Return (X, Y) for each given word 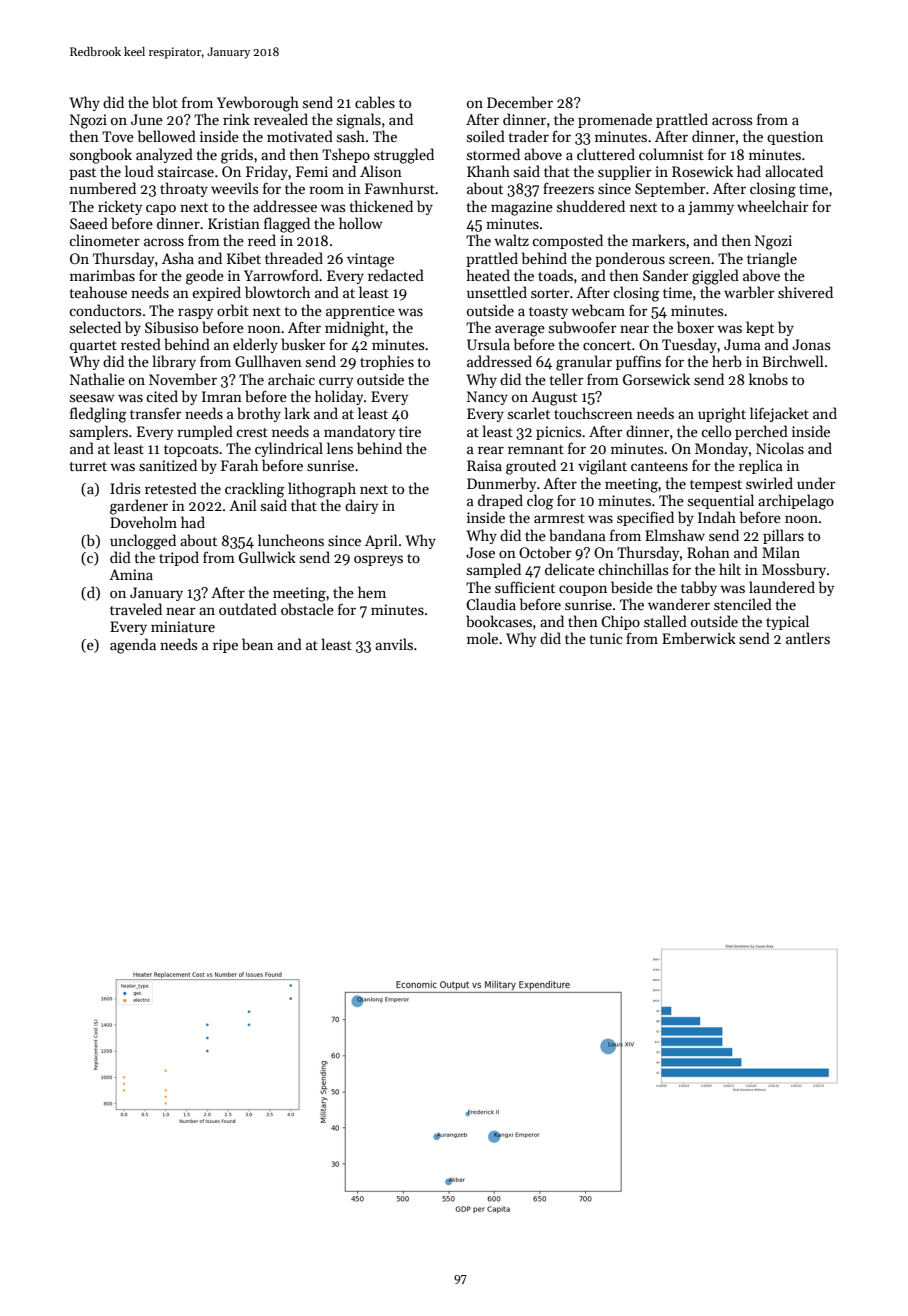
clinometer (104, 240)
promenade (615, 120)
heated (488, 275)
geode (205, 277)
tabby (699, 588)
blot (165, 102)
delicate (570, 569)
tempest (716, 486)
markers (658, 240)
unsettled (497, 292)
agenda (133, 646)
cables (375, 102)
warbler (749, 292)
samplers (99, 432)
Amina (131, 574)
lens (340, 448)
